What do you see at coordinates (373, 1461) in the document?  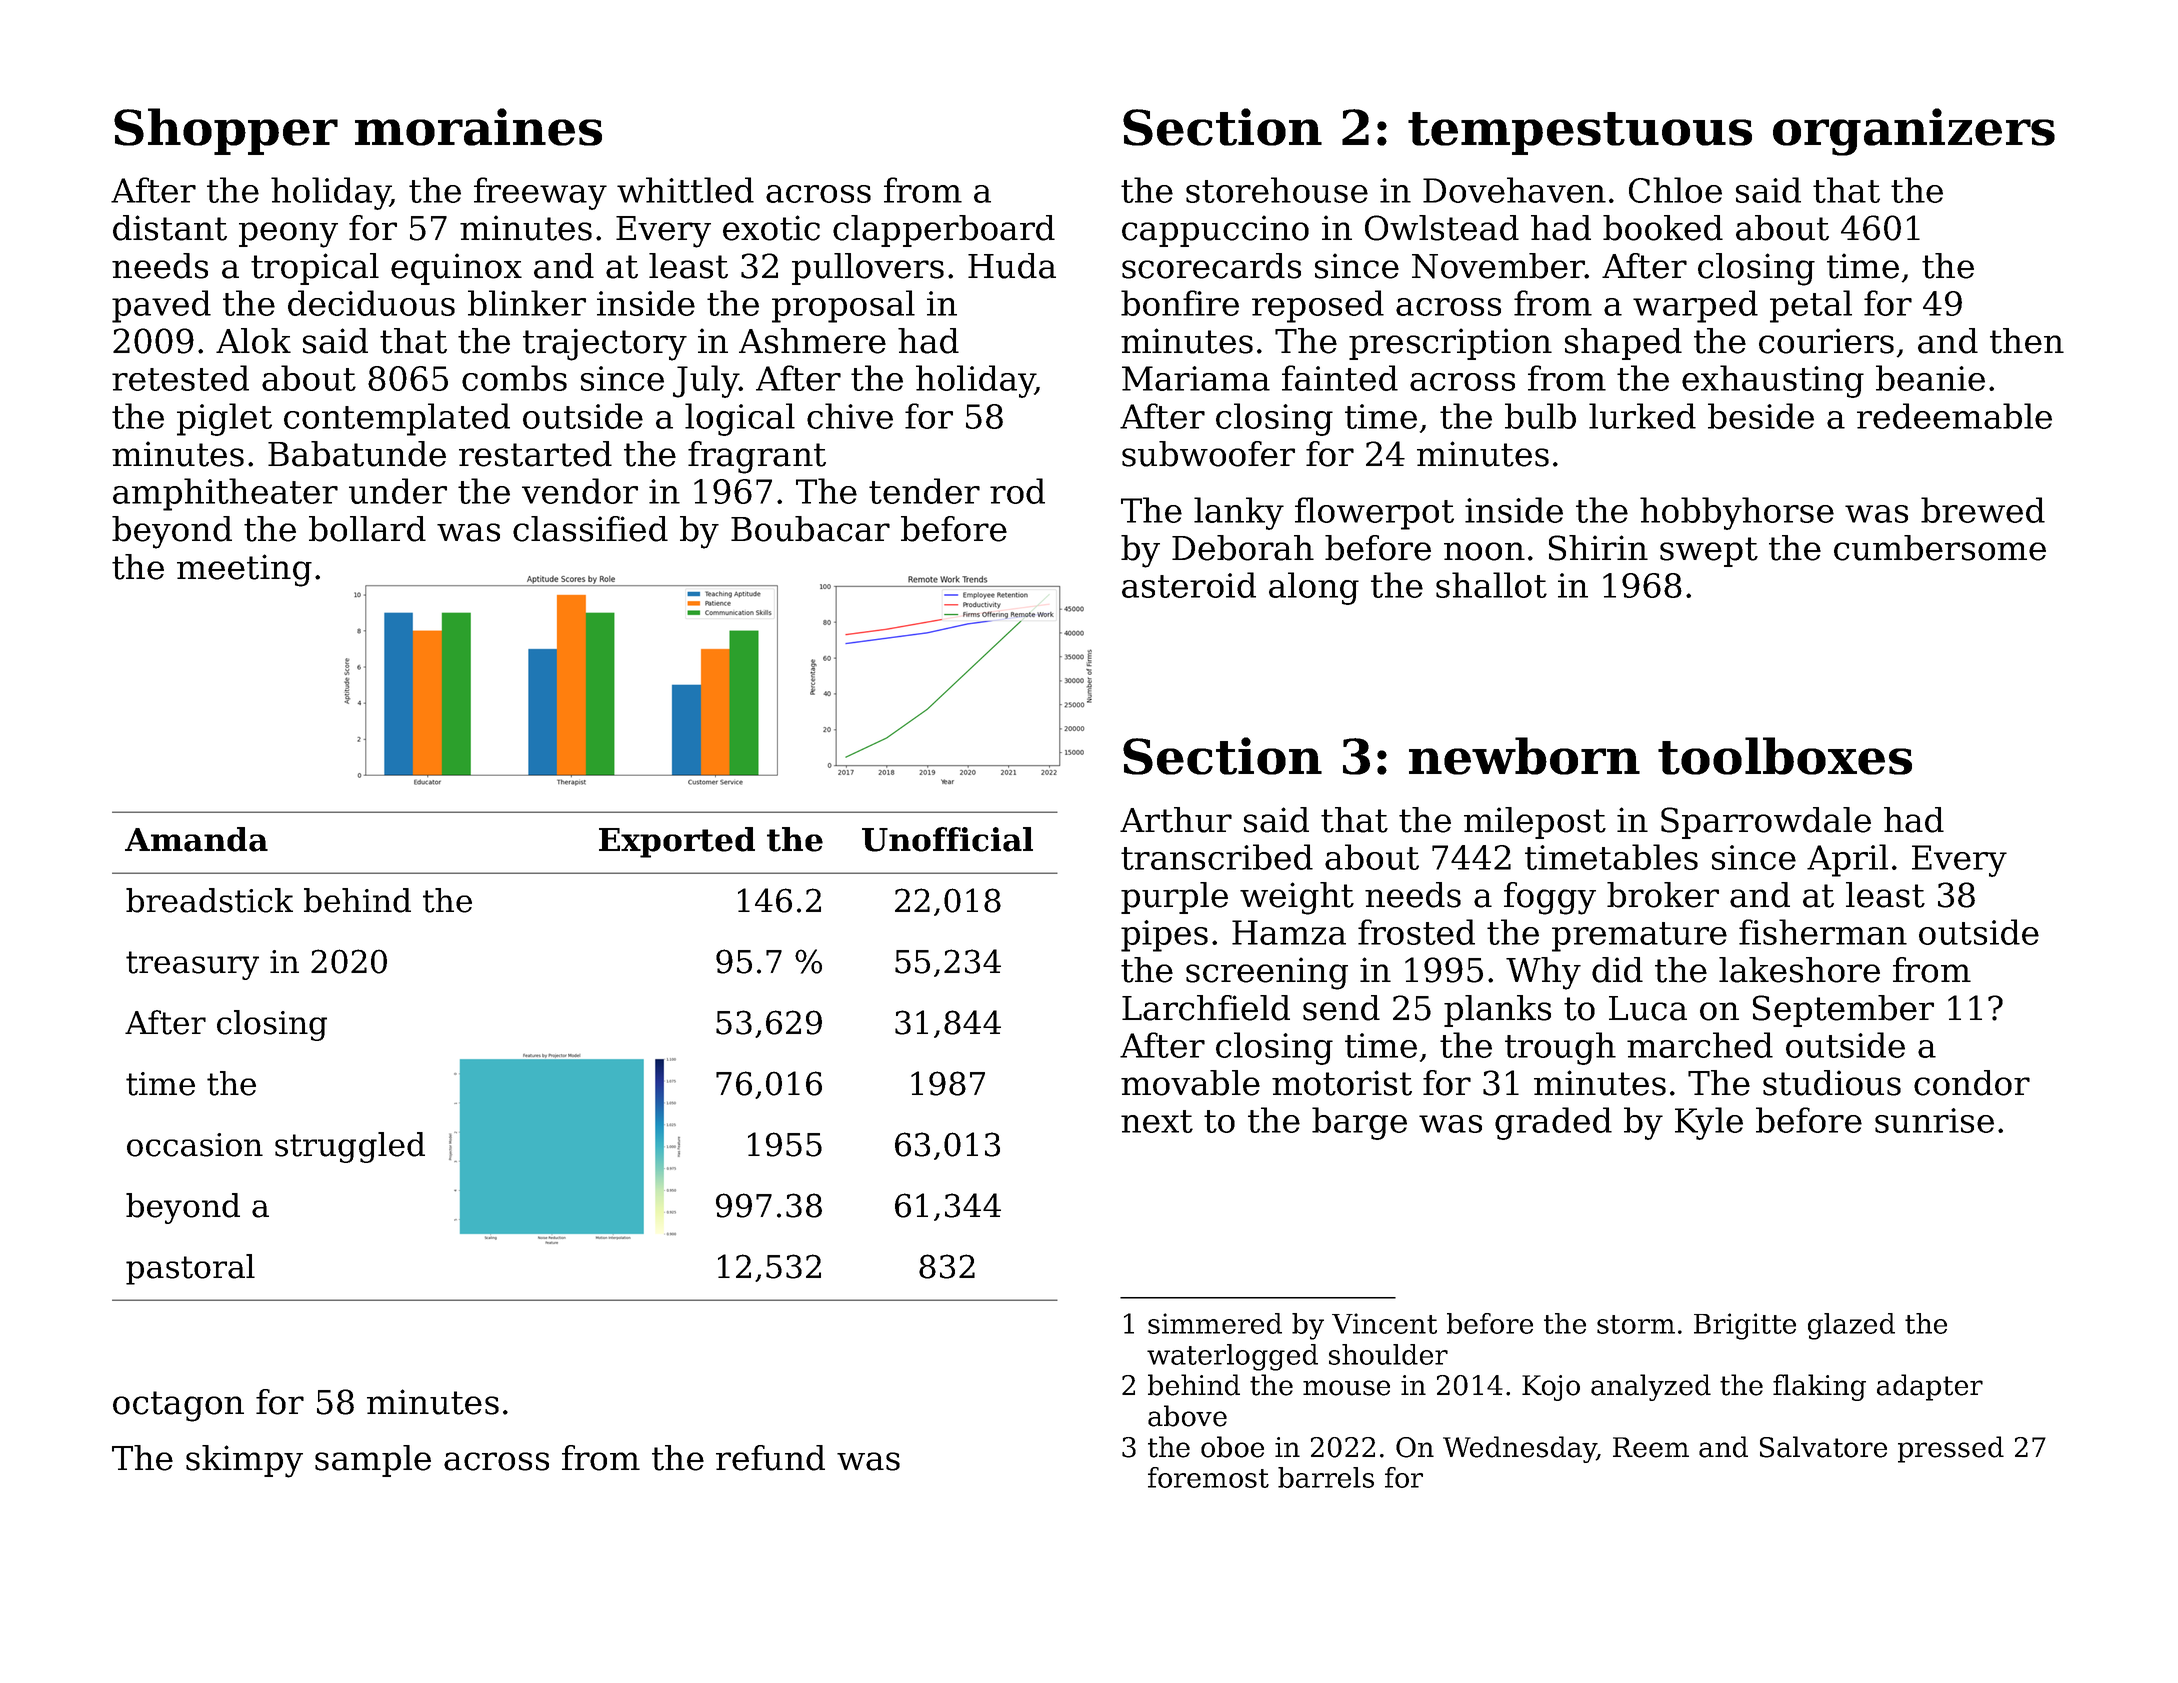 I see `sample` at bounding box center [373, 1461].
